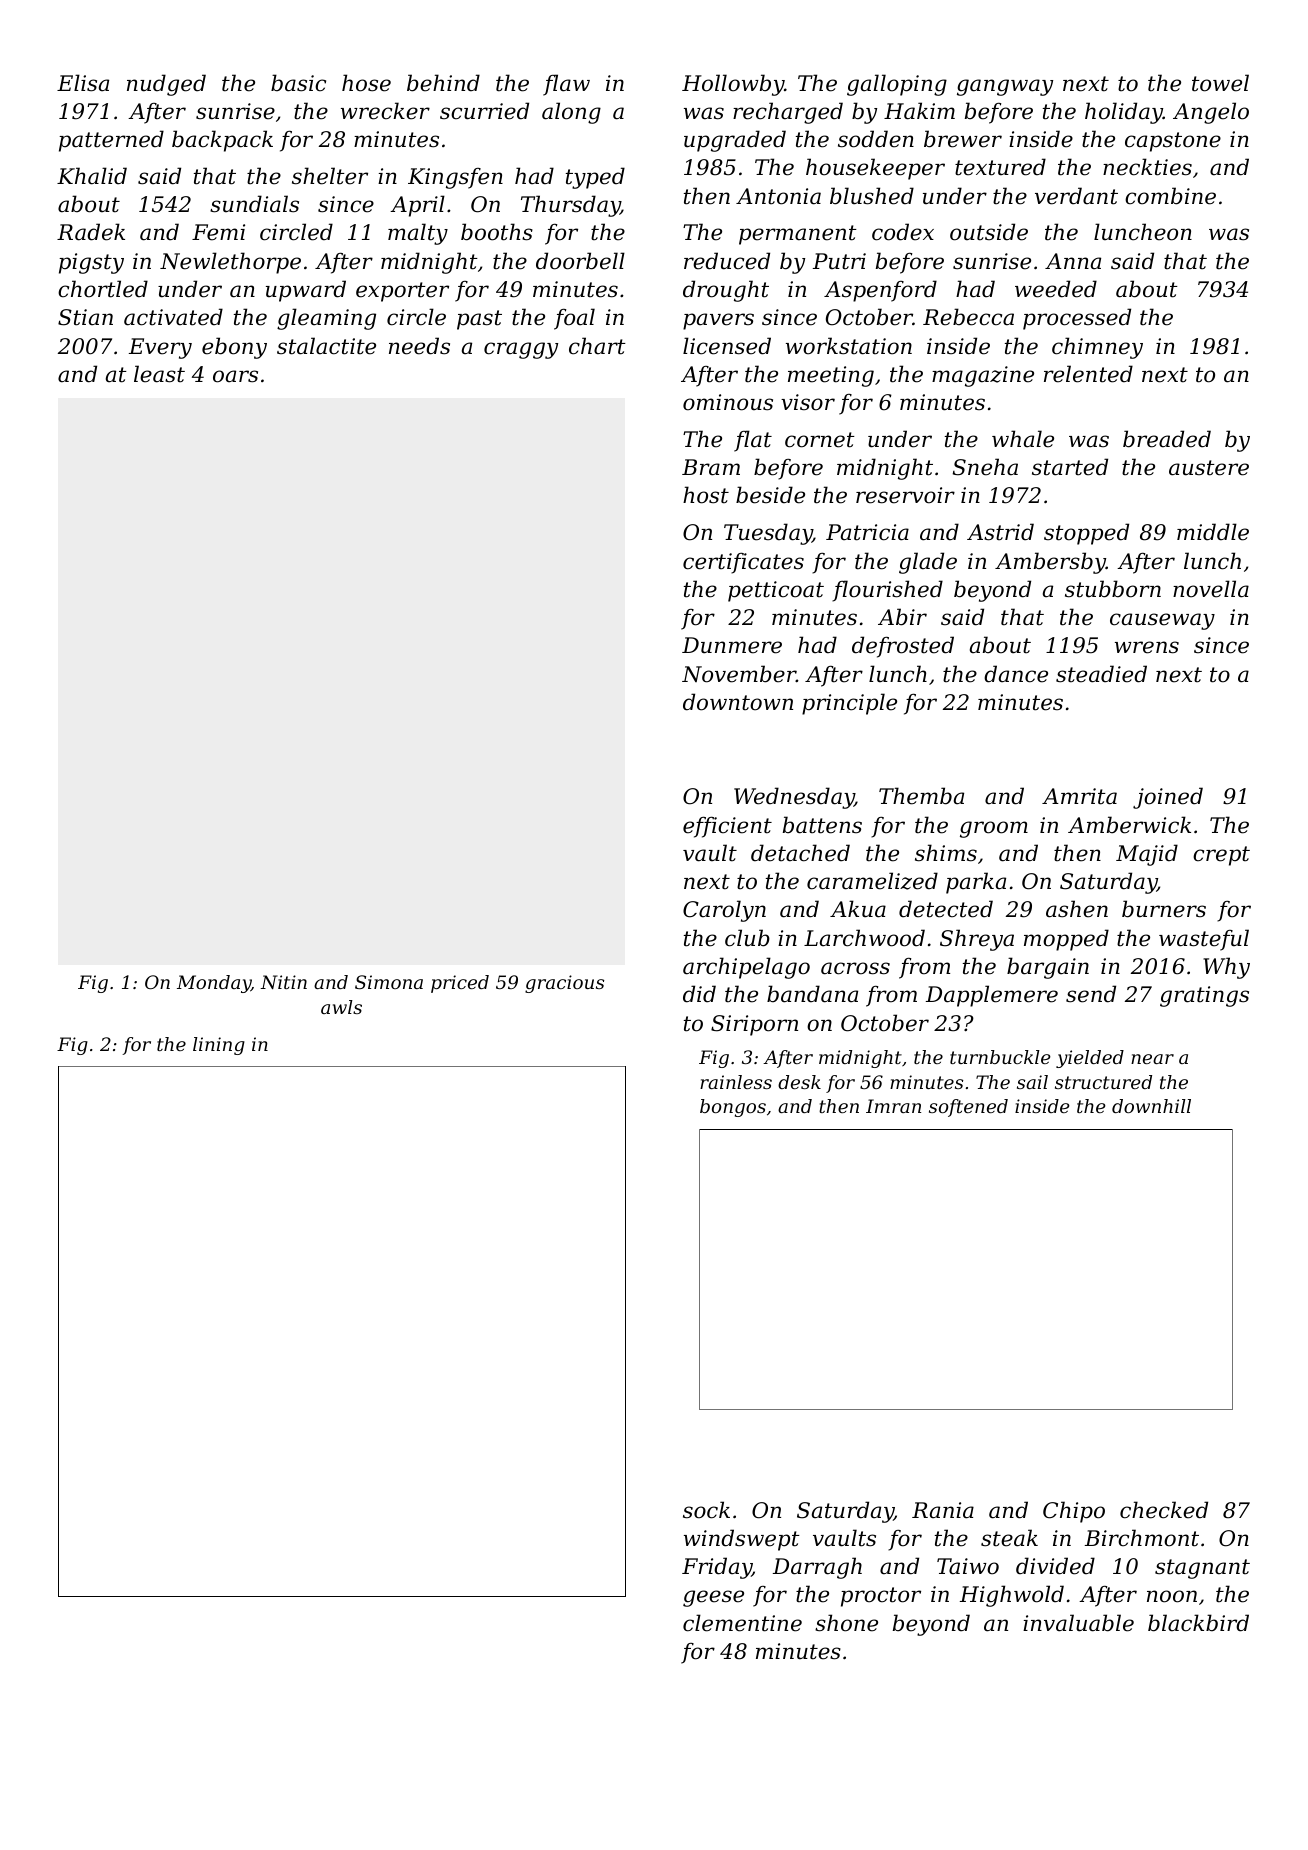  Describe the element at coordinates (219, 1046) in the screenshot. I see `lining` at that location.
